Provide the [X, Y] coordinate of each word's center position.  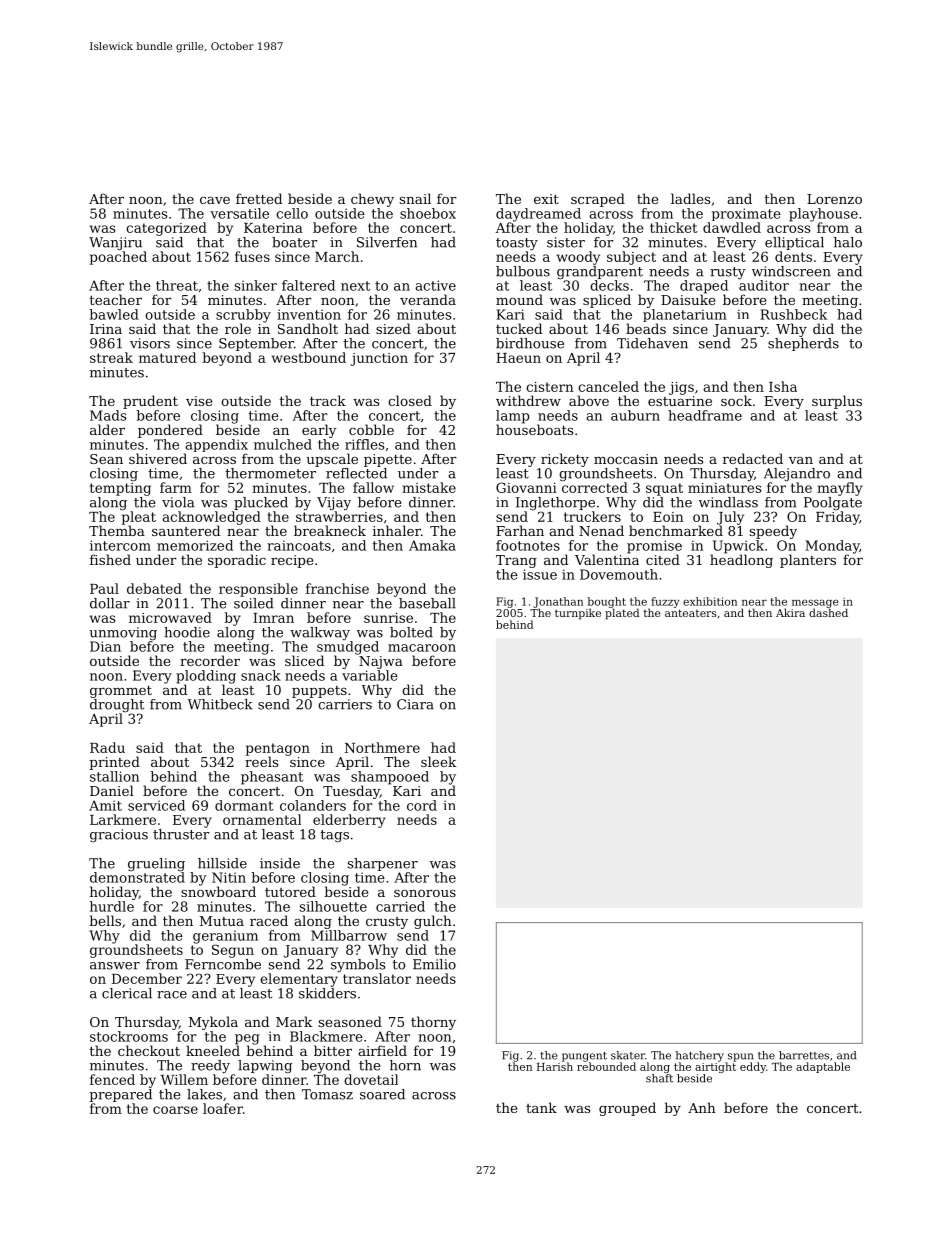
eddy [753, 1067]
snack [261, 675]
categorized [166, 229]
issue [540, 574]
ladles [690, 198]
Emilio [434, 964]
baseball [427, 603]
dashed [828, 612]
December [147, 978]
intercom [120, 545]
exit [546, 199]
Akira [790, 612]
